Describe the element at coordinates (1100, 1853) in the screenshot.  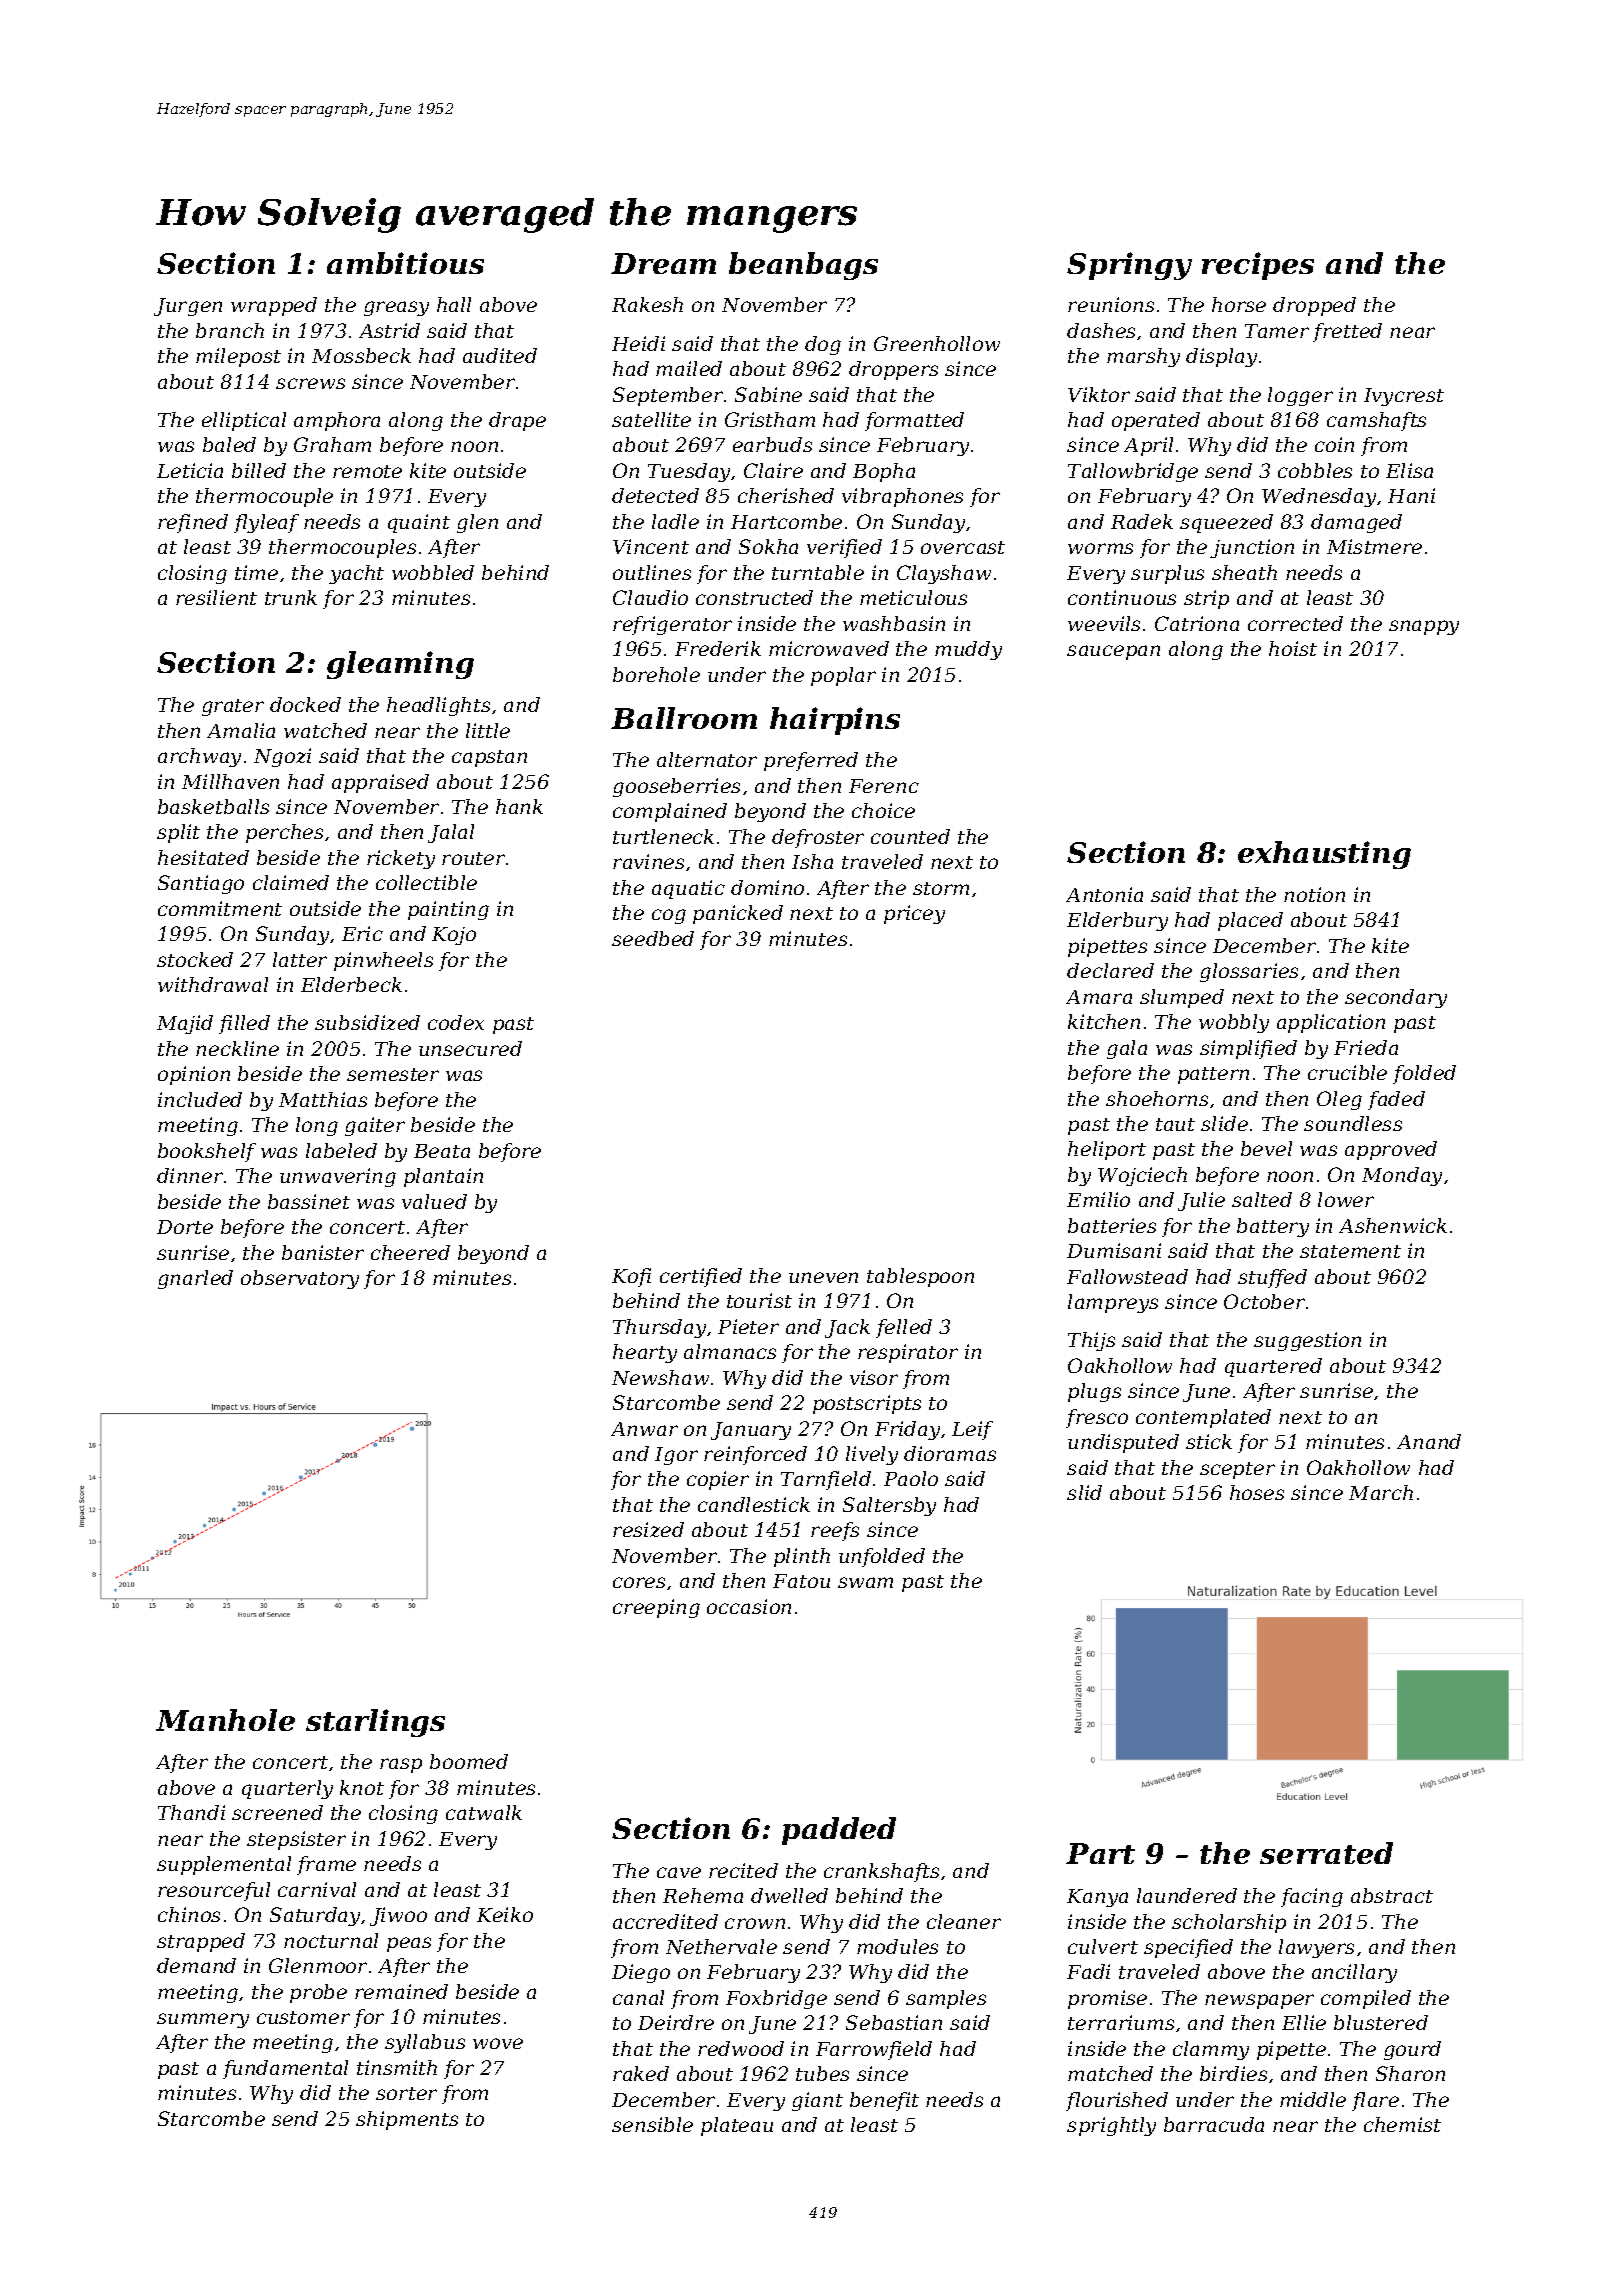
I see `Part` at that location.
